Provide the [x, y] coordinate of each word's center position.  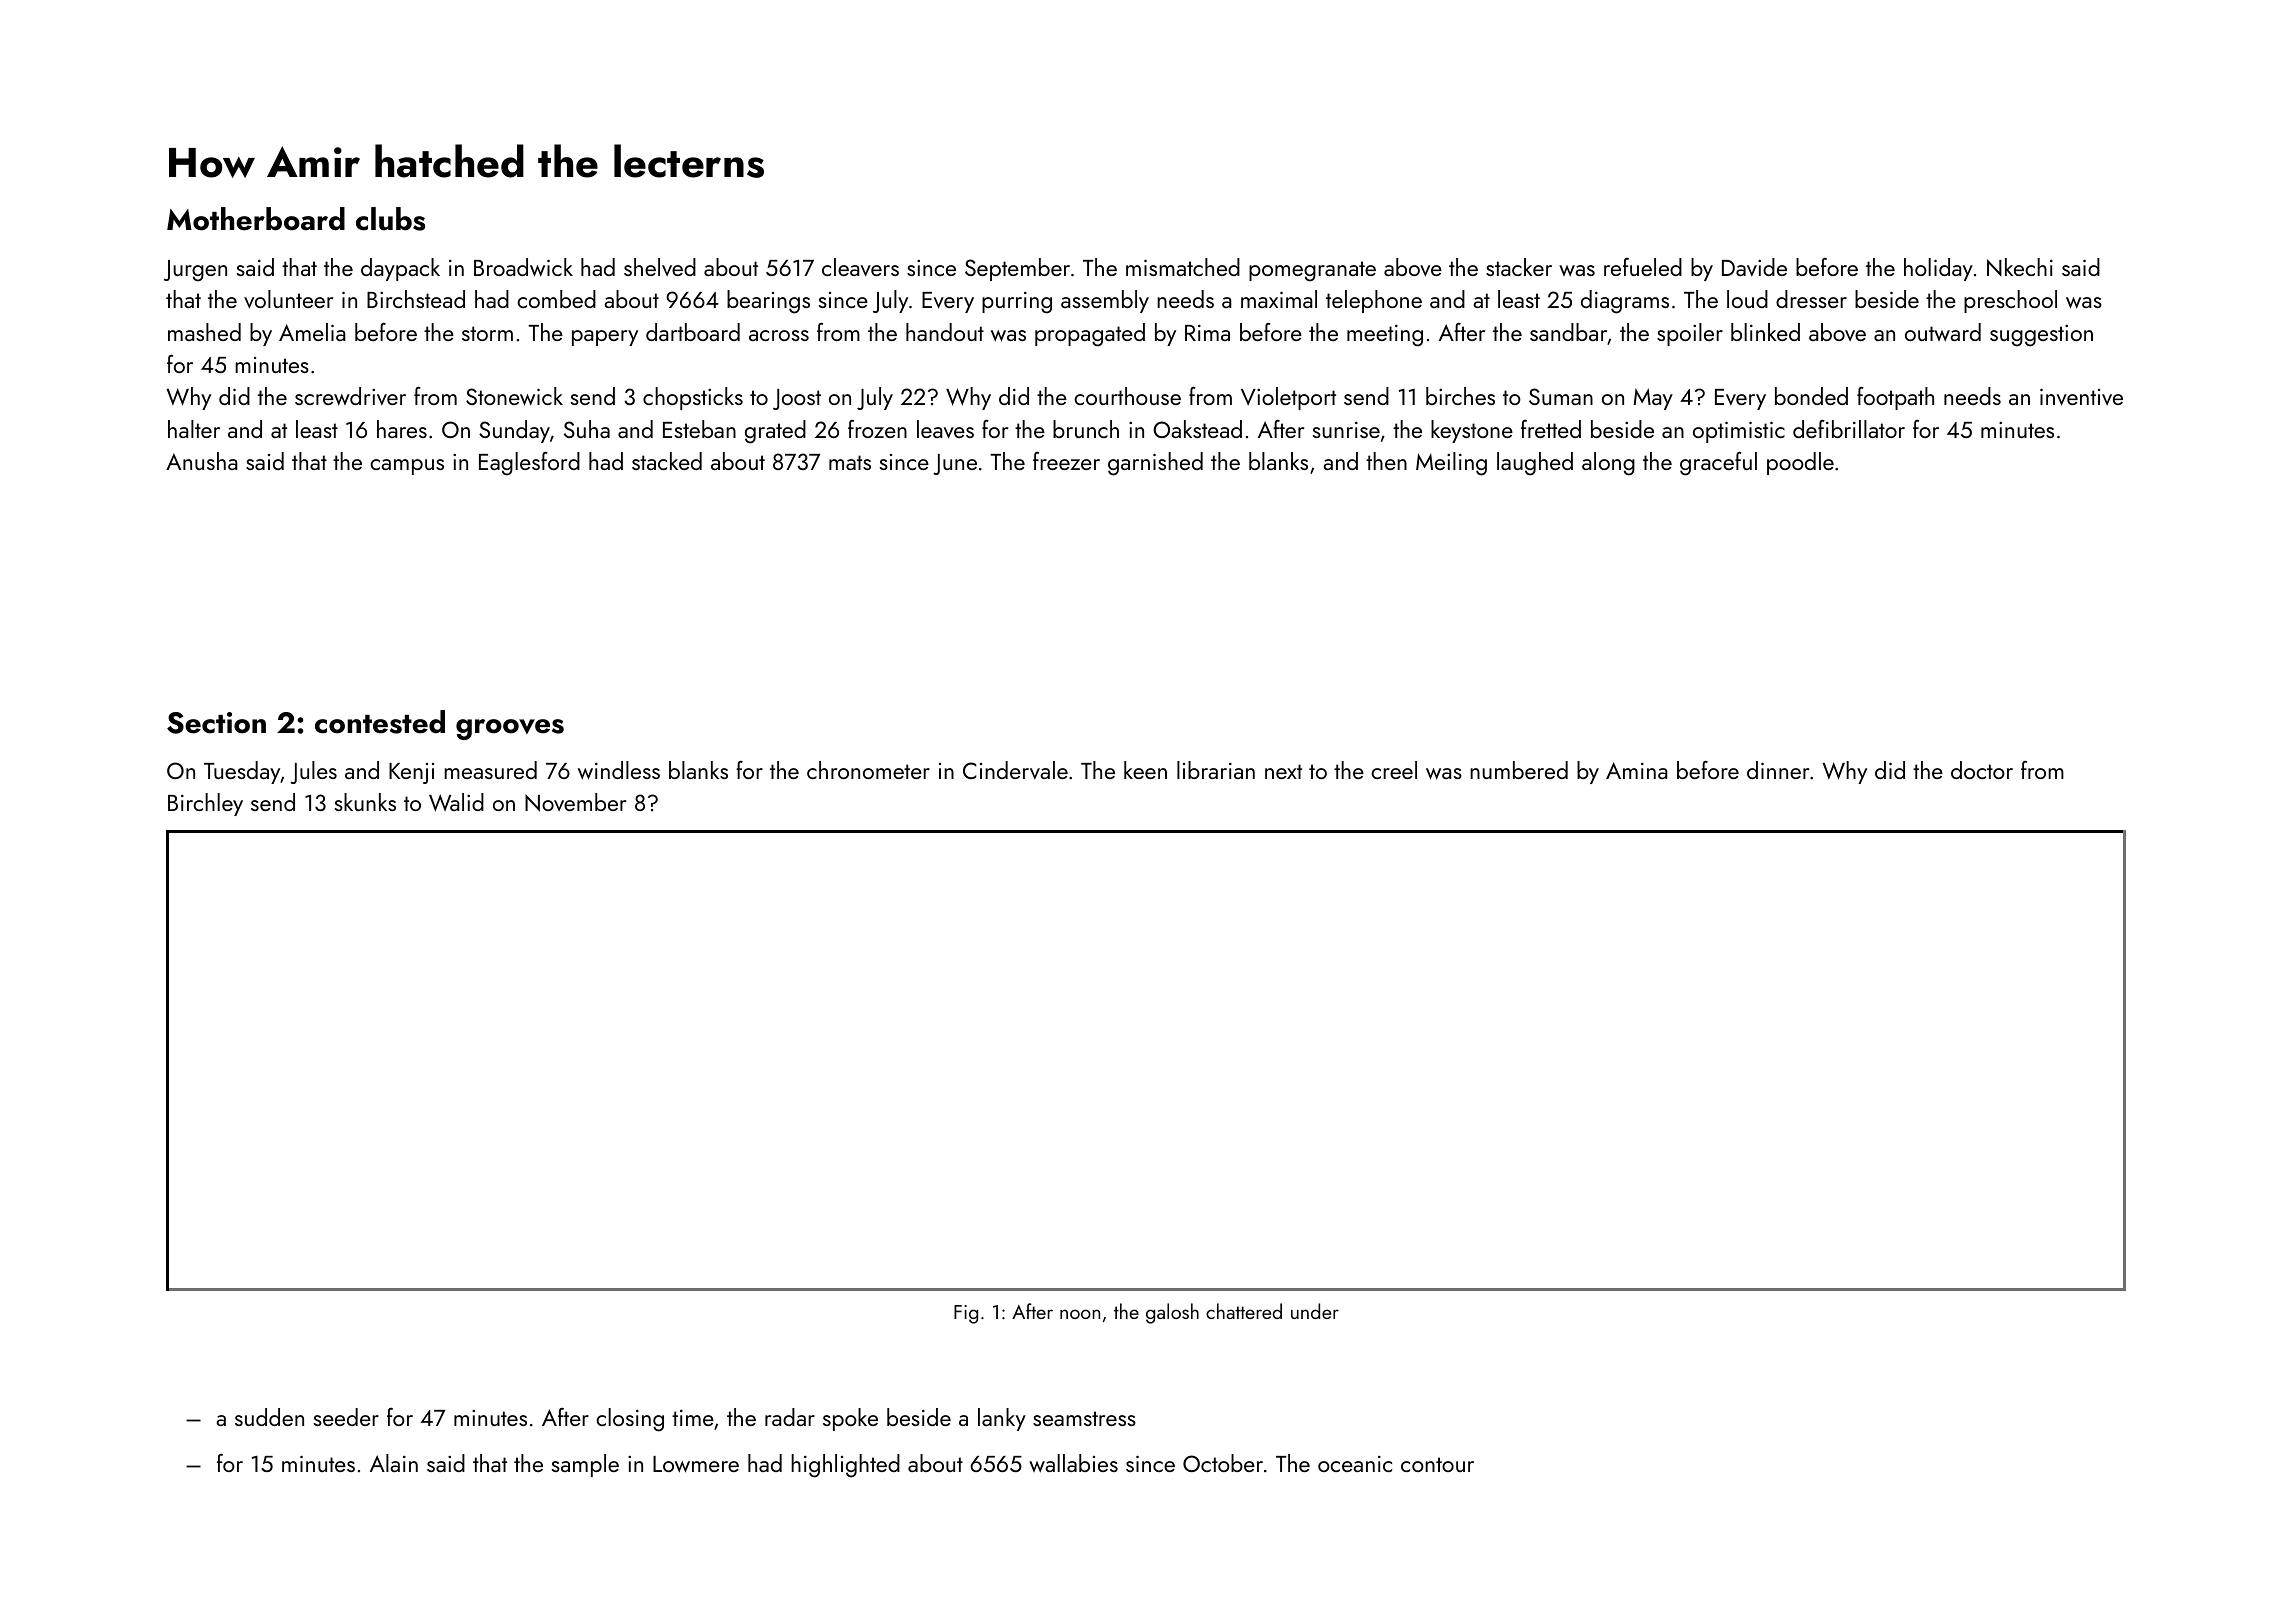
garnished [1155, 464]
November [575, 802]
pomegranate [1312, 271]
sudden [269, 1417]
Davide [1754, 267]
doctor [1982, 770]
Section [216, 723]
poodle [1800, 463]
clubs [390, 219]
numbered [1519, 770]
